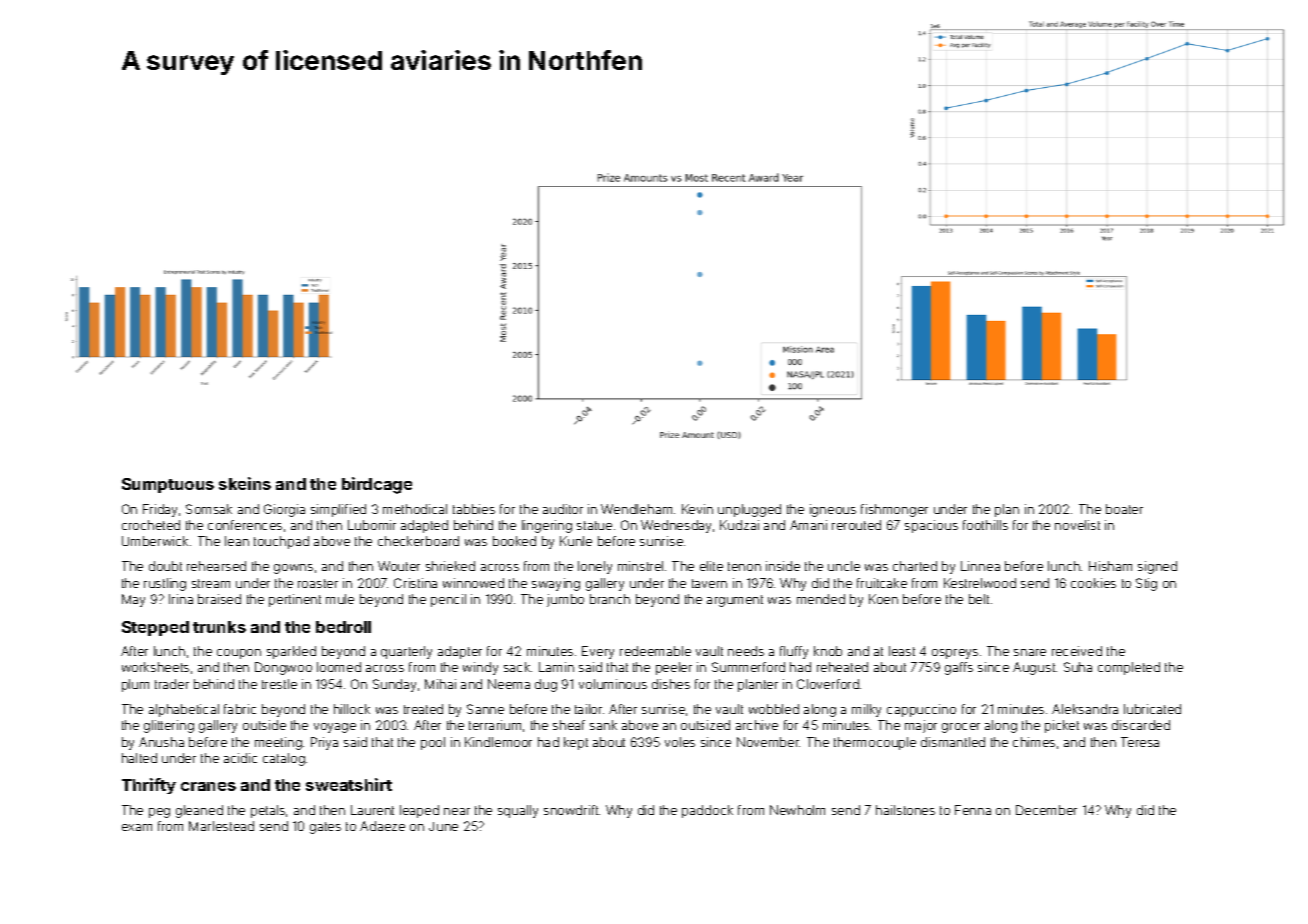  Describe the element at coordinates (338, 510) in the document. I see `simplified` at that location.
